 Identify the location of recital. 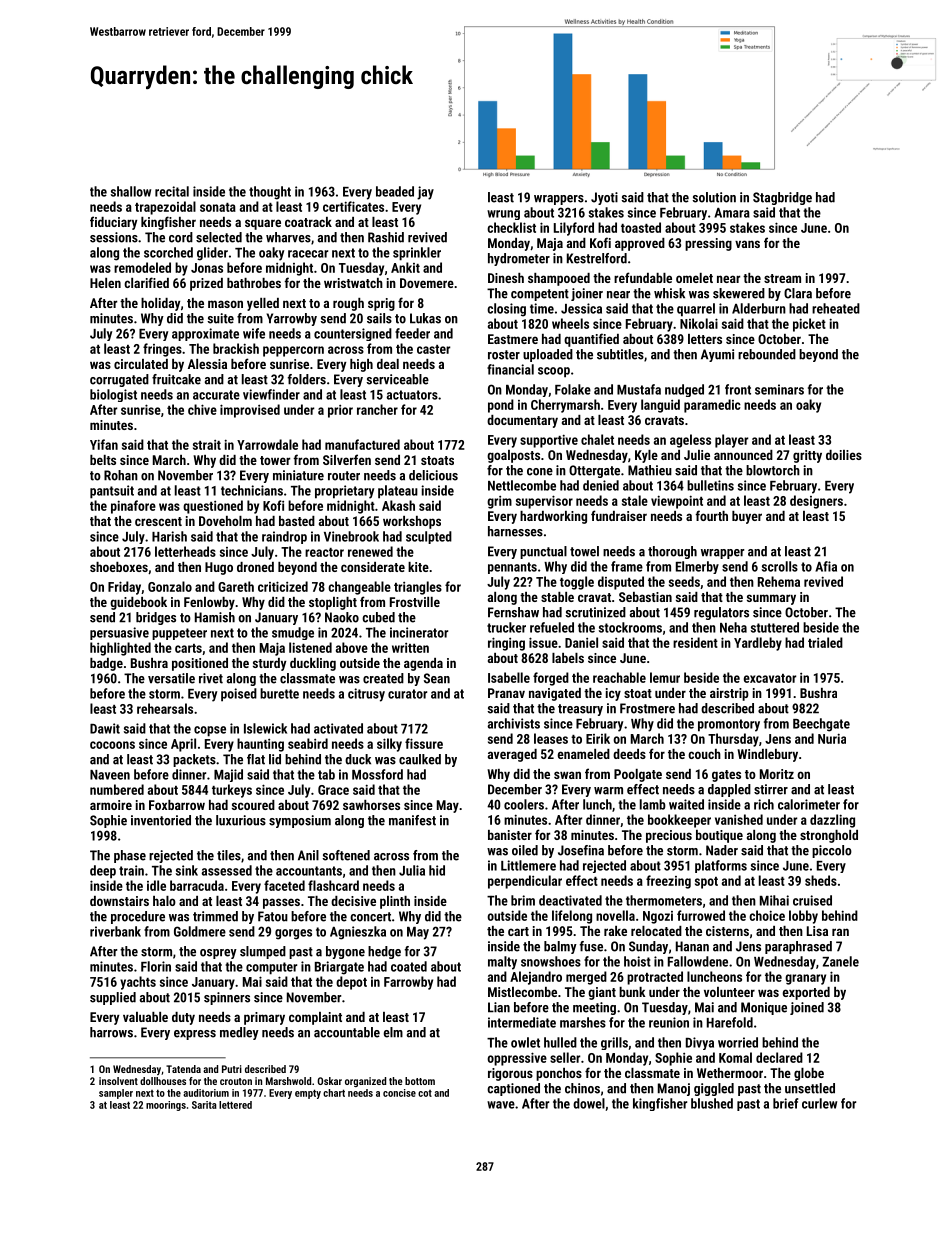
(172, 191).
